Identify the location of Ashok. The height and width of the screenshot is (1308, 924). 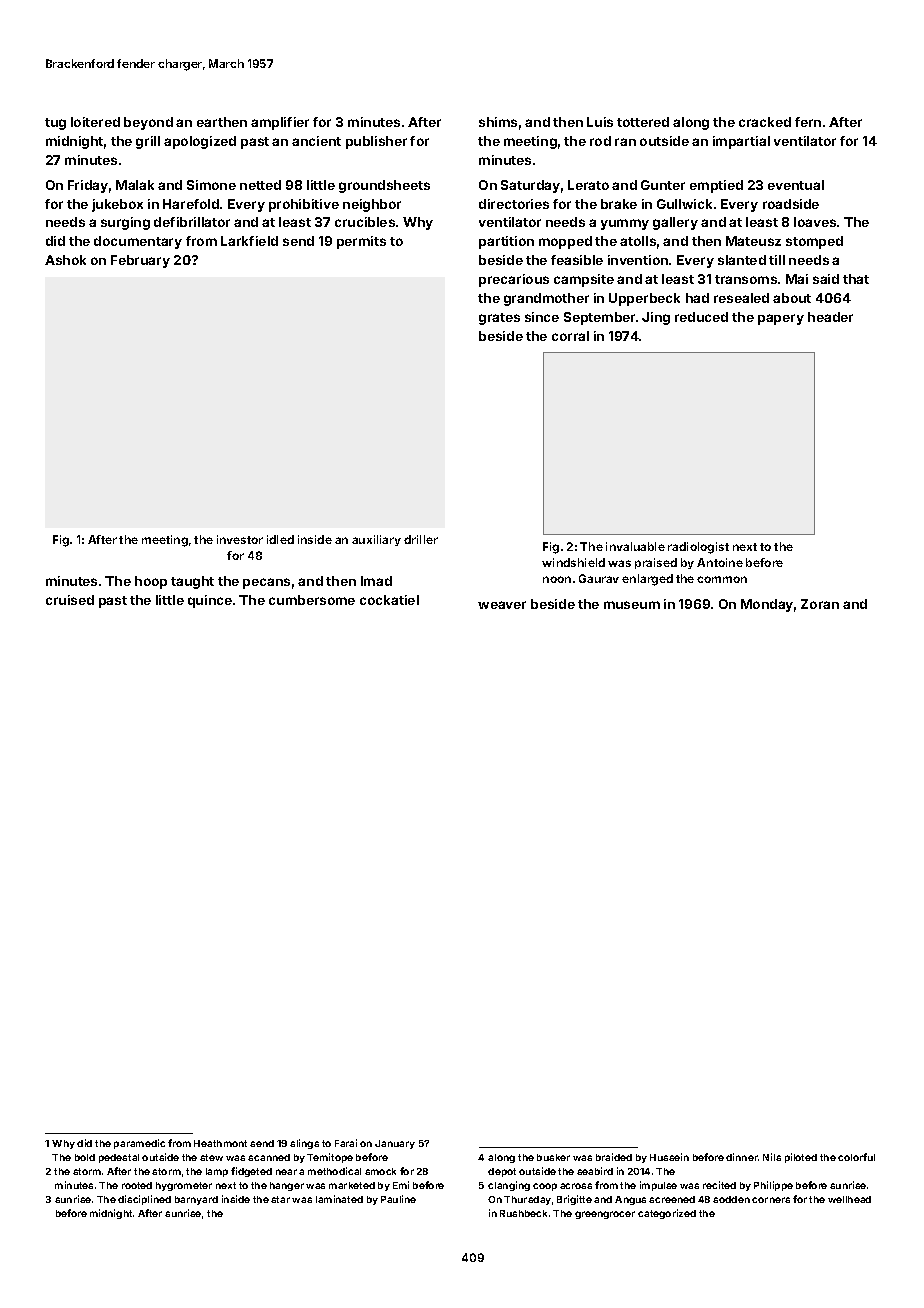
(65, 260).
